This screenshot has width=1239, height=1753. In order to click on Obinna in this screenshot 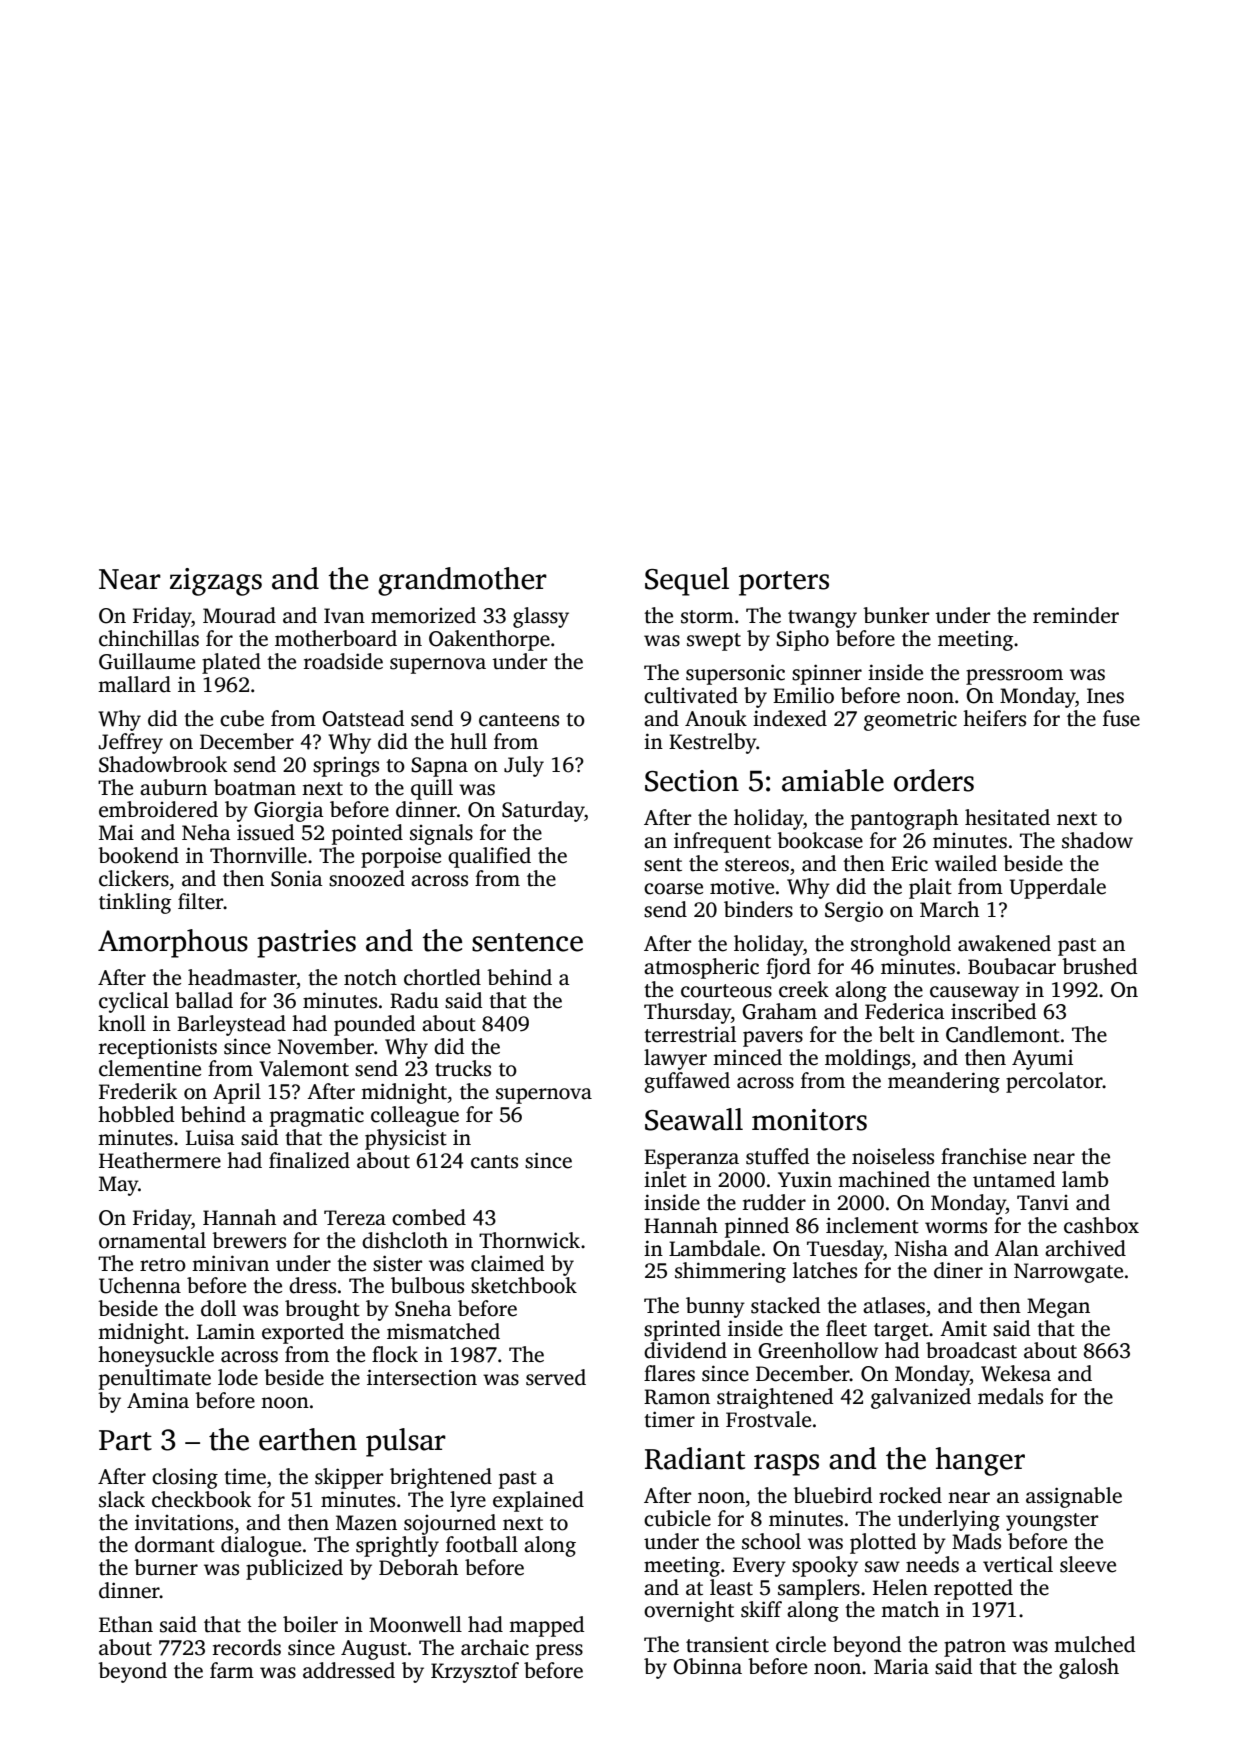, I will do `click(707, 1666)`.
